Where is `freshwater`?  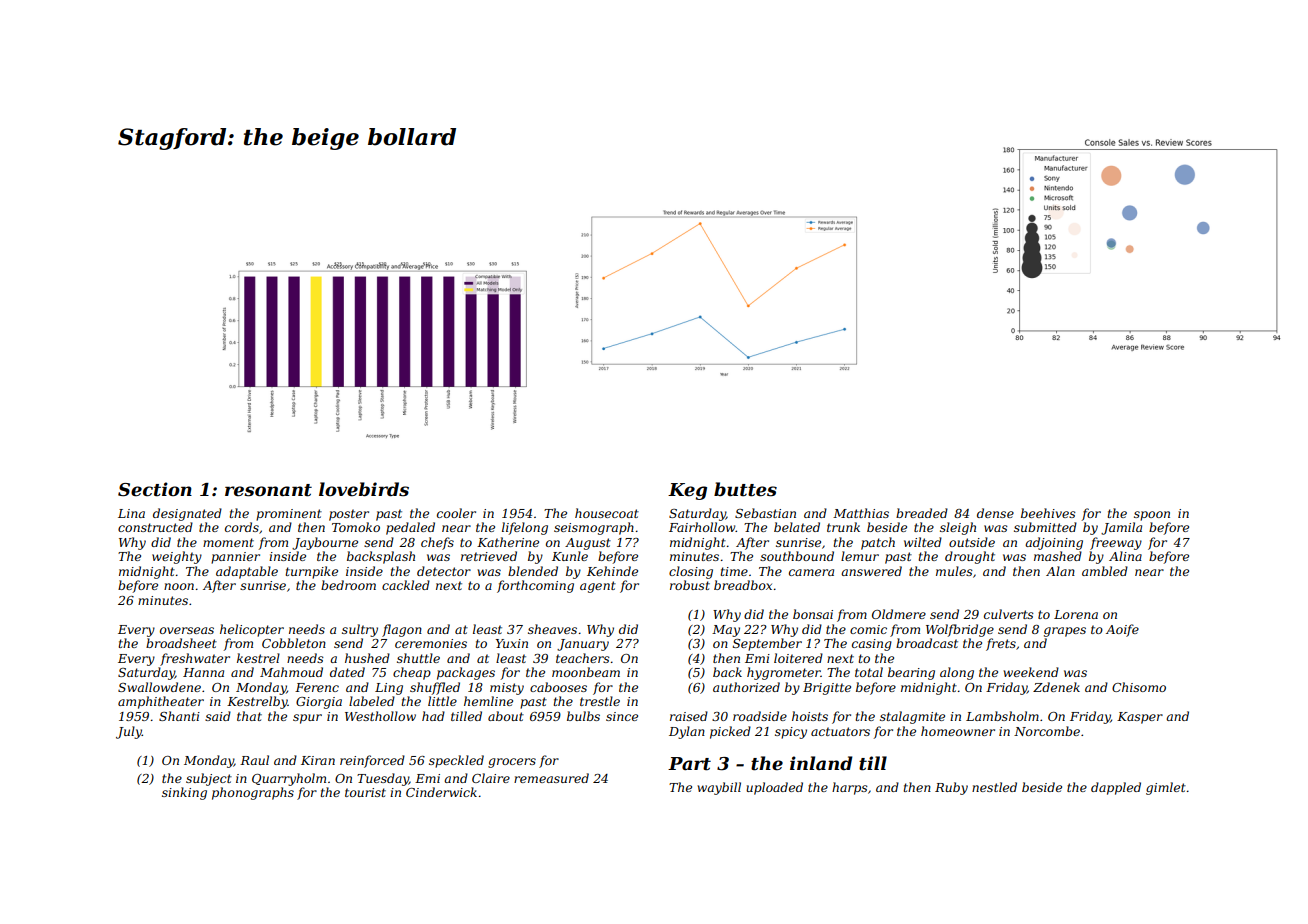 freshwater is located at coordinates (195, 659).
